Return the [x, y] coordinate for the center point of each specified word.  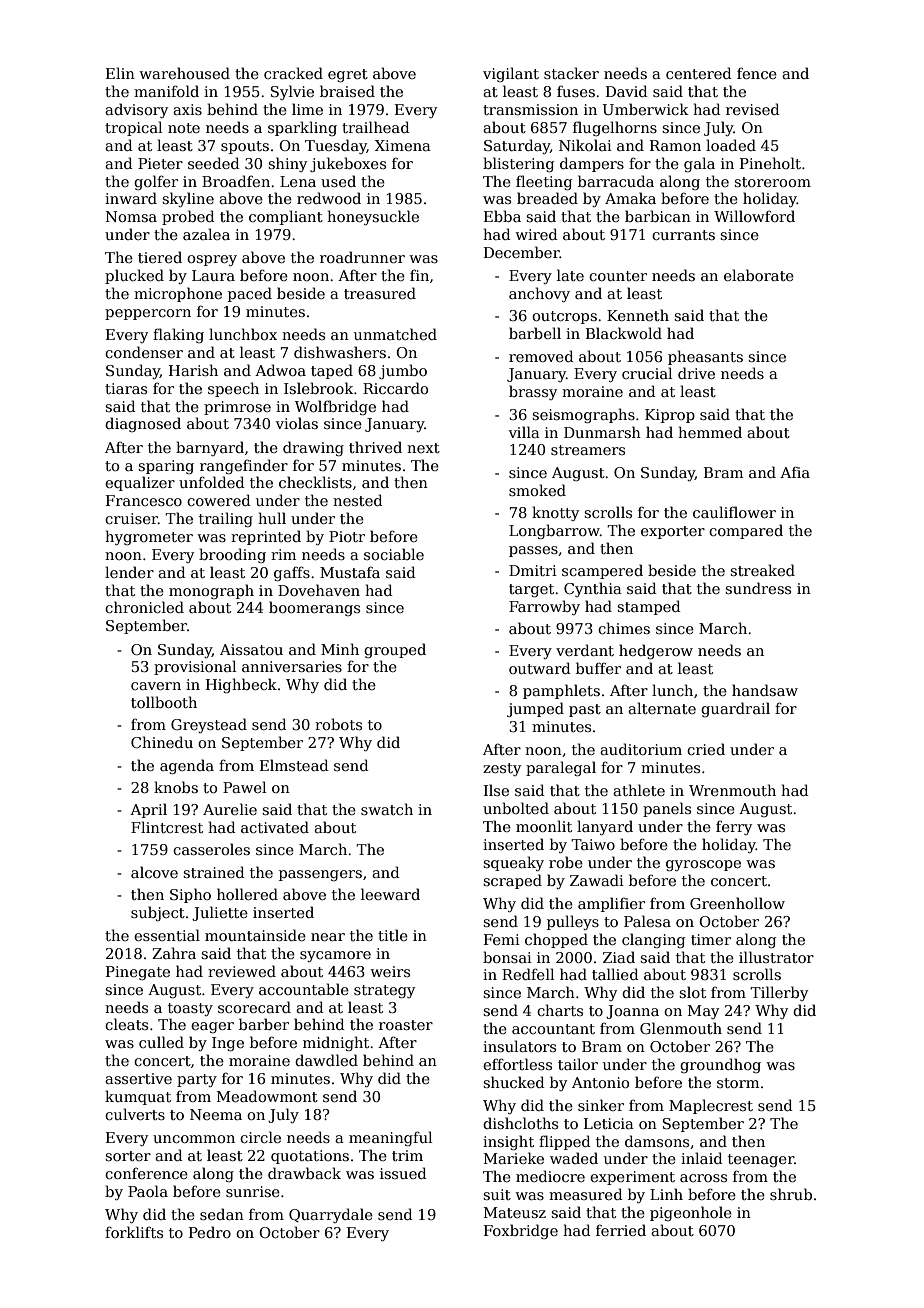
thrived [375, 447]
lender [129, 572]
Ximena [403, 145]
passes [533, 551]
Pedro [210, 1232]
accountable [304, 989]
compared [746, 531]
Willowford [754, 216]
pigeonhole [691, 1213]
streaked [762, 570]
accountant [553, 1029]
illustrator [776, 957]
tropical [133, 128]
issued [403, 1173]
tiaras [126, 388]
